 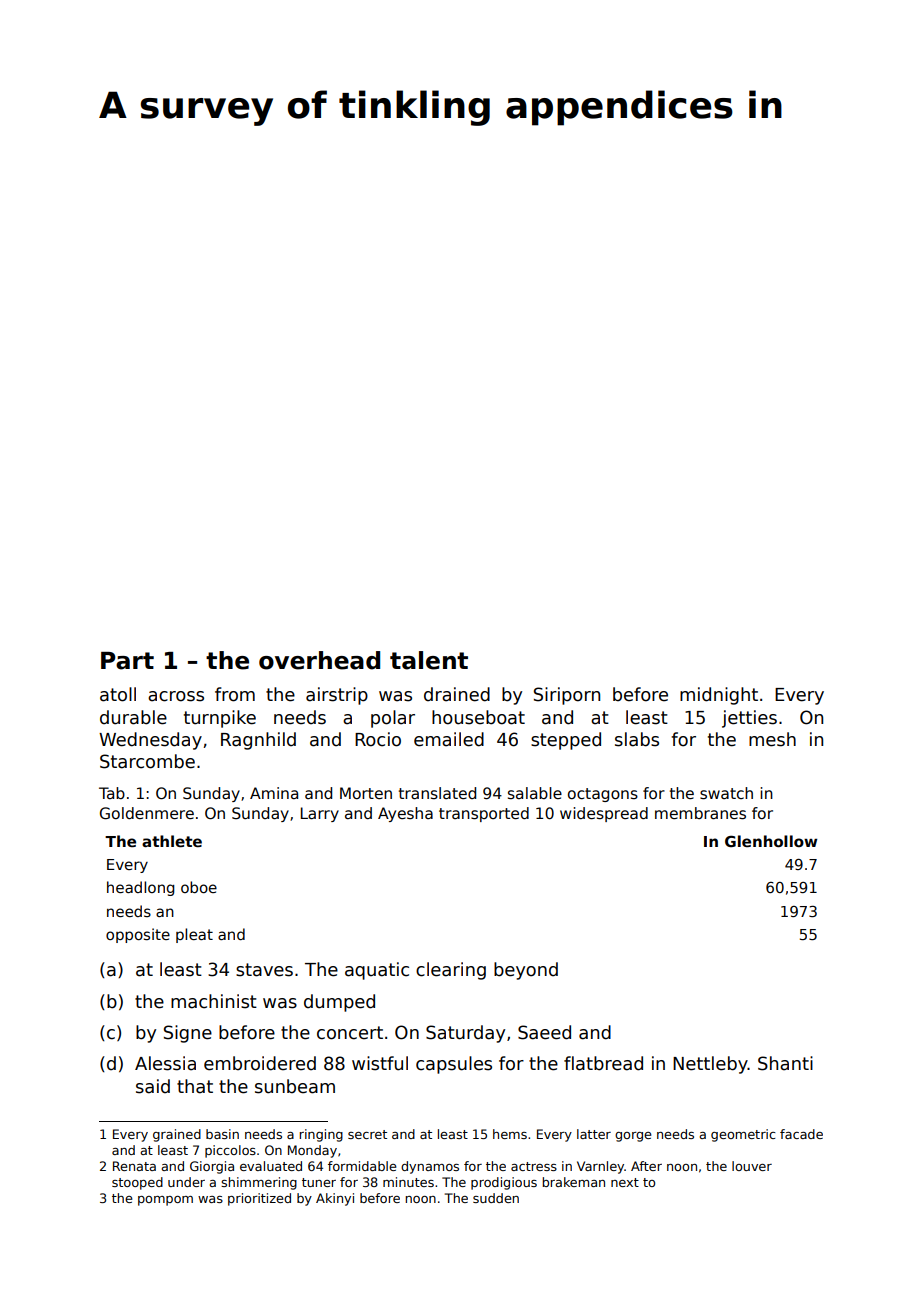 I want to click on brakeman, so click(x=573, y=1182).
